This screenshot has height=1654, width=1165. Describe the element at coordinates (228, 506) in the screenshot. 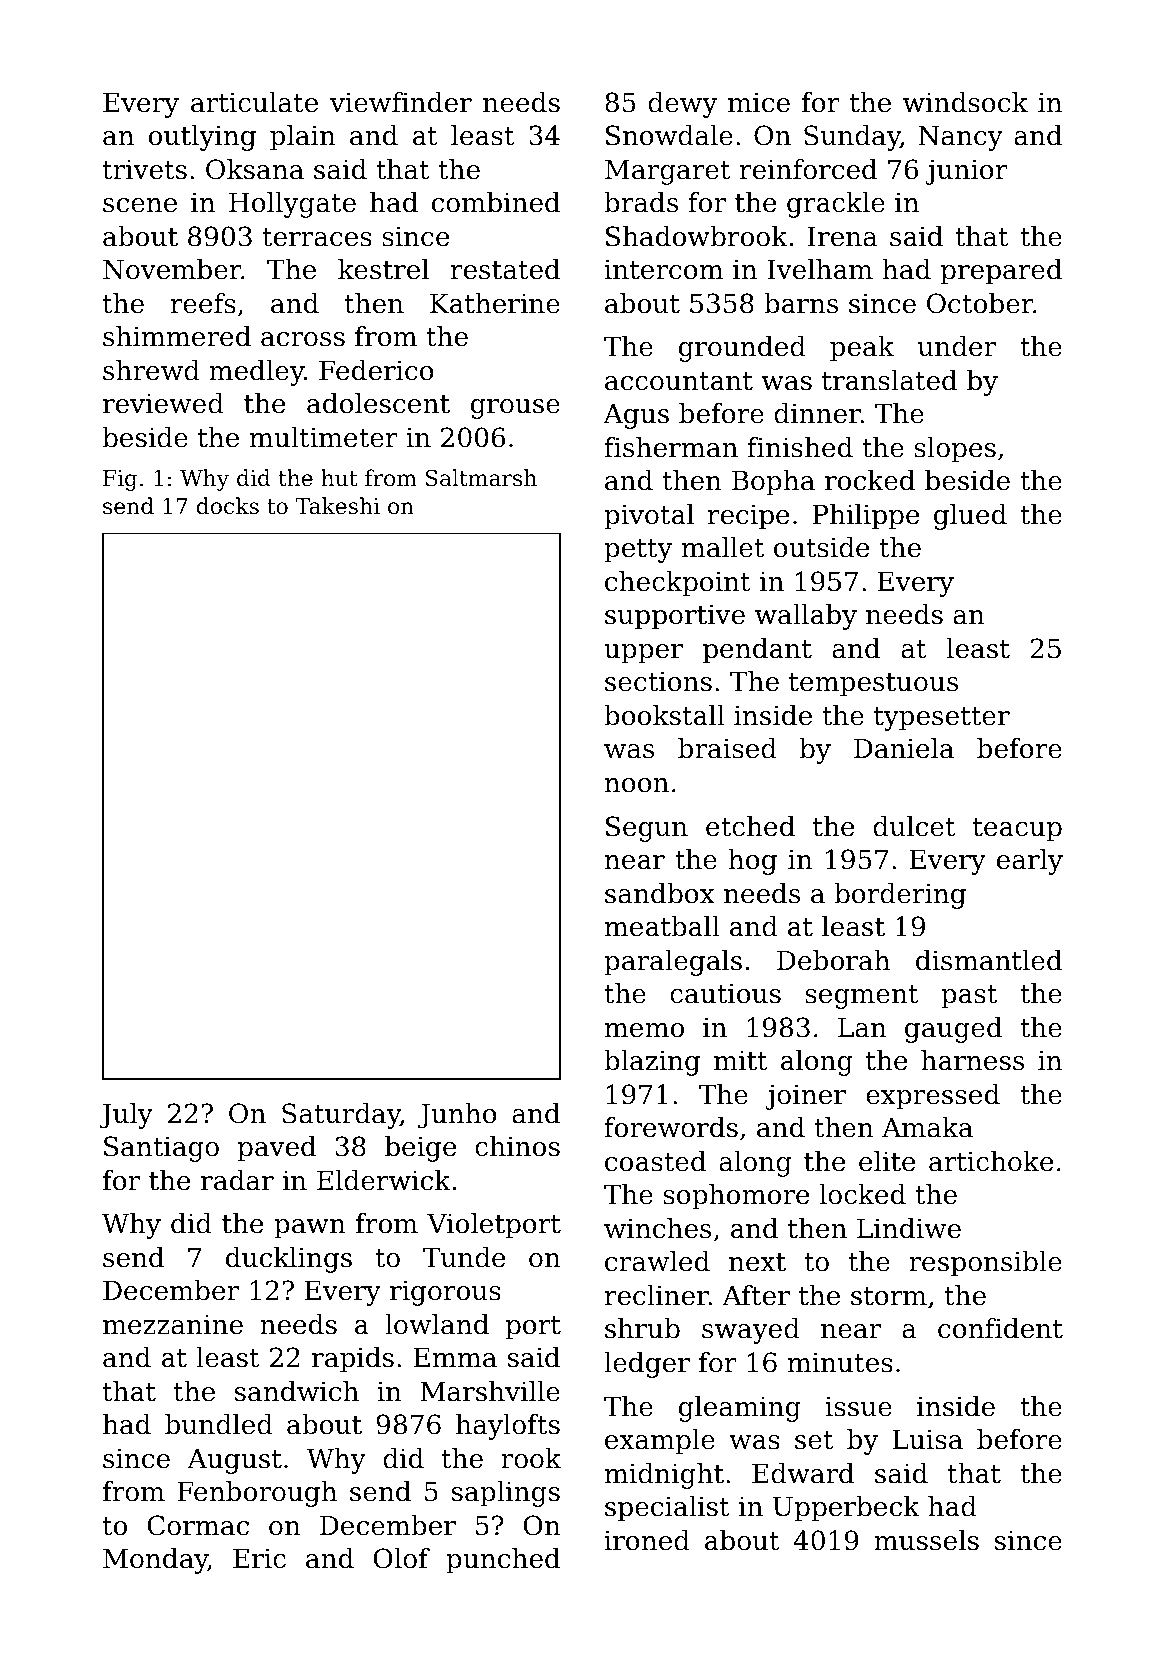

I see `docks` at that location.
